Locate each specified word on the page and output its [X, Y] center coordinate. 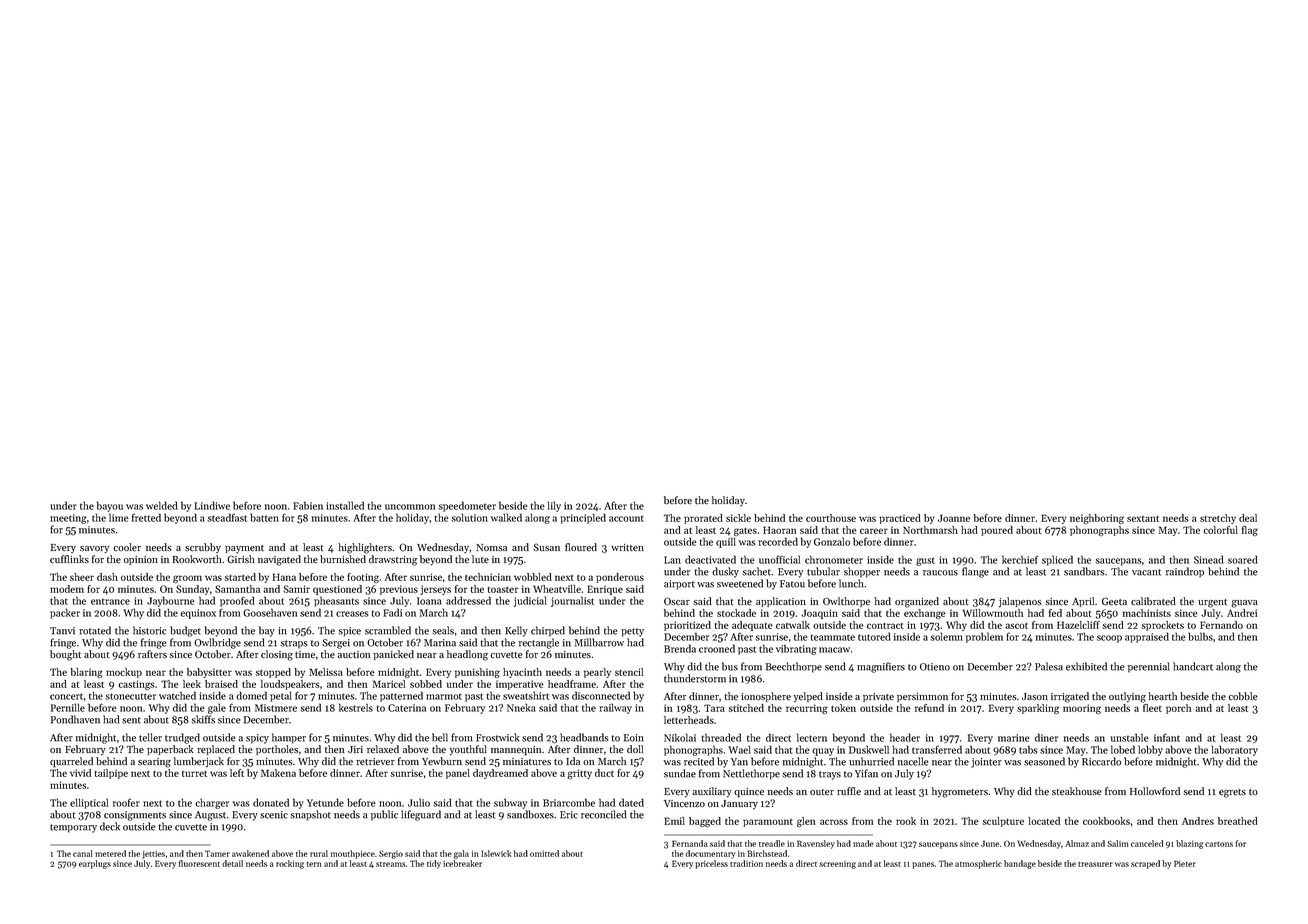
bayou [110, 506]
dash [107, 577]
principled [583, 518]
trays [830, 775]
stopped [273, 673]
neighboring [1097, 519]
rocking [290, 864]
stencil [629, 672]
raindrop [1185, 572]
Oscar [677, 601]
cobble [1243, 696]
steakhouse [1077, 791]
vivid [80, 773]
